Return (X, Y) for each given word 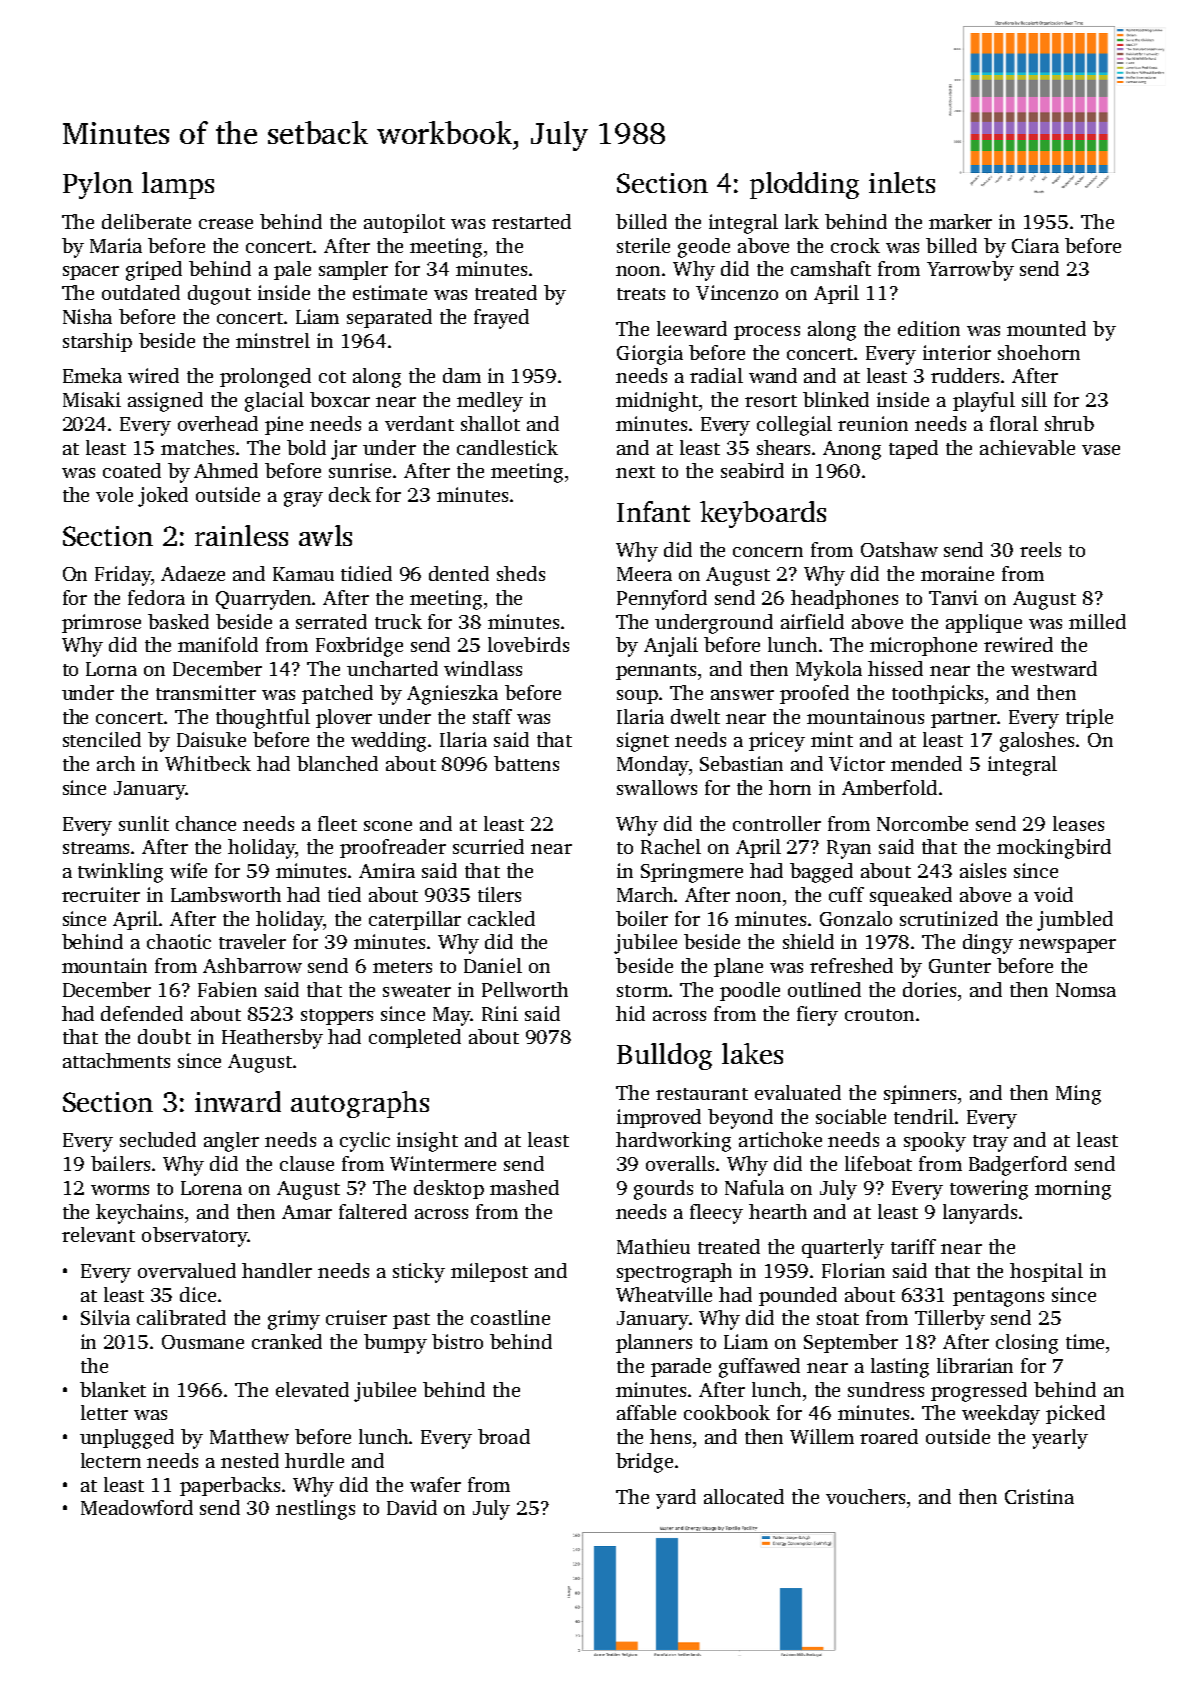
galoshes (1037, 742)
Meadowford (137, 1507)
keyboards (763, 514)
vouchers (865, 1496)
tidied (366, 573)
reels (1040, 549)
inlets (902, 182)
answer (742, 695)
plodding (804, 185)
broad (504, 1436)
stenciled (102, 739)
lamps (178, 185)
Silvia (105, 1317)
